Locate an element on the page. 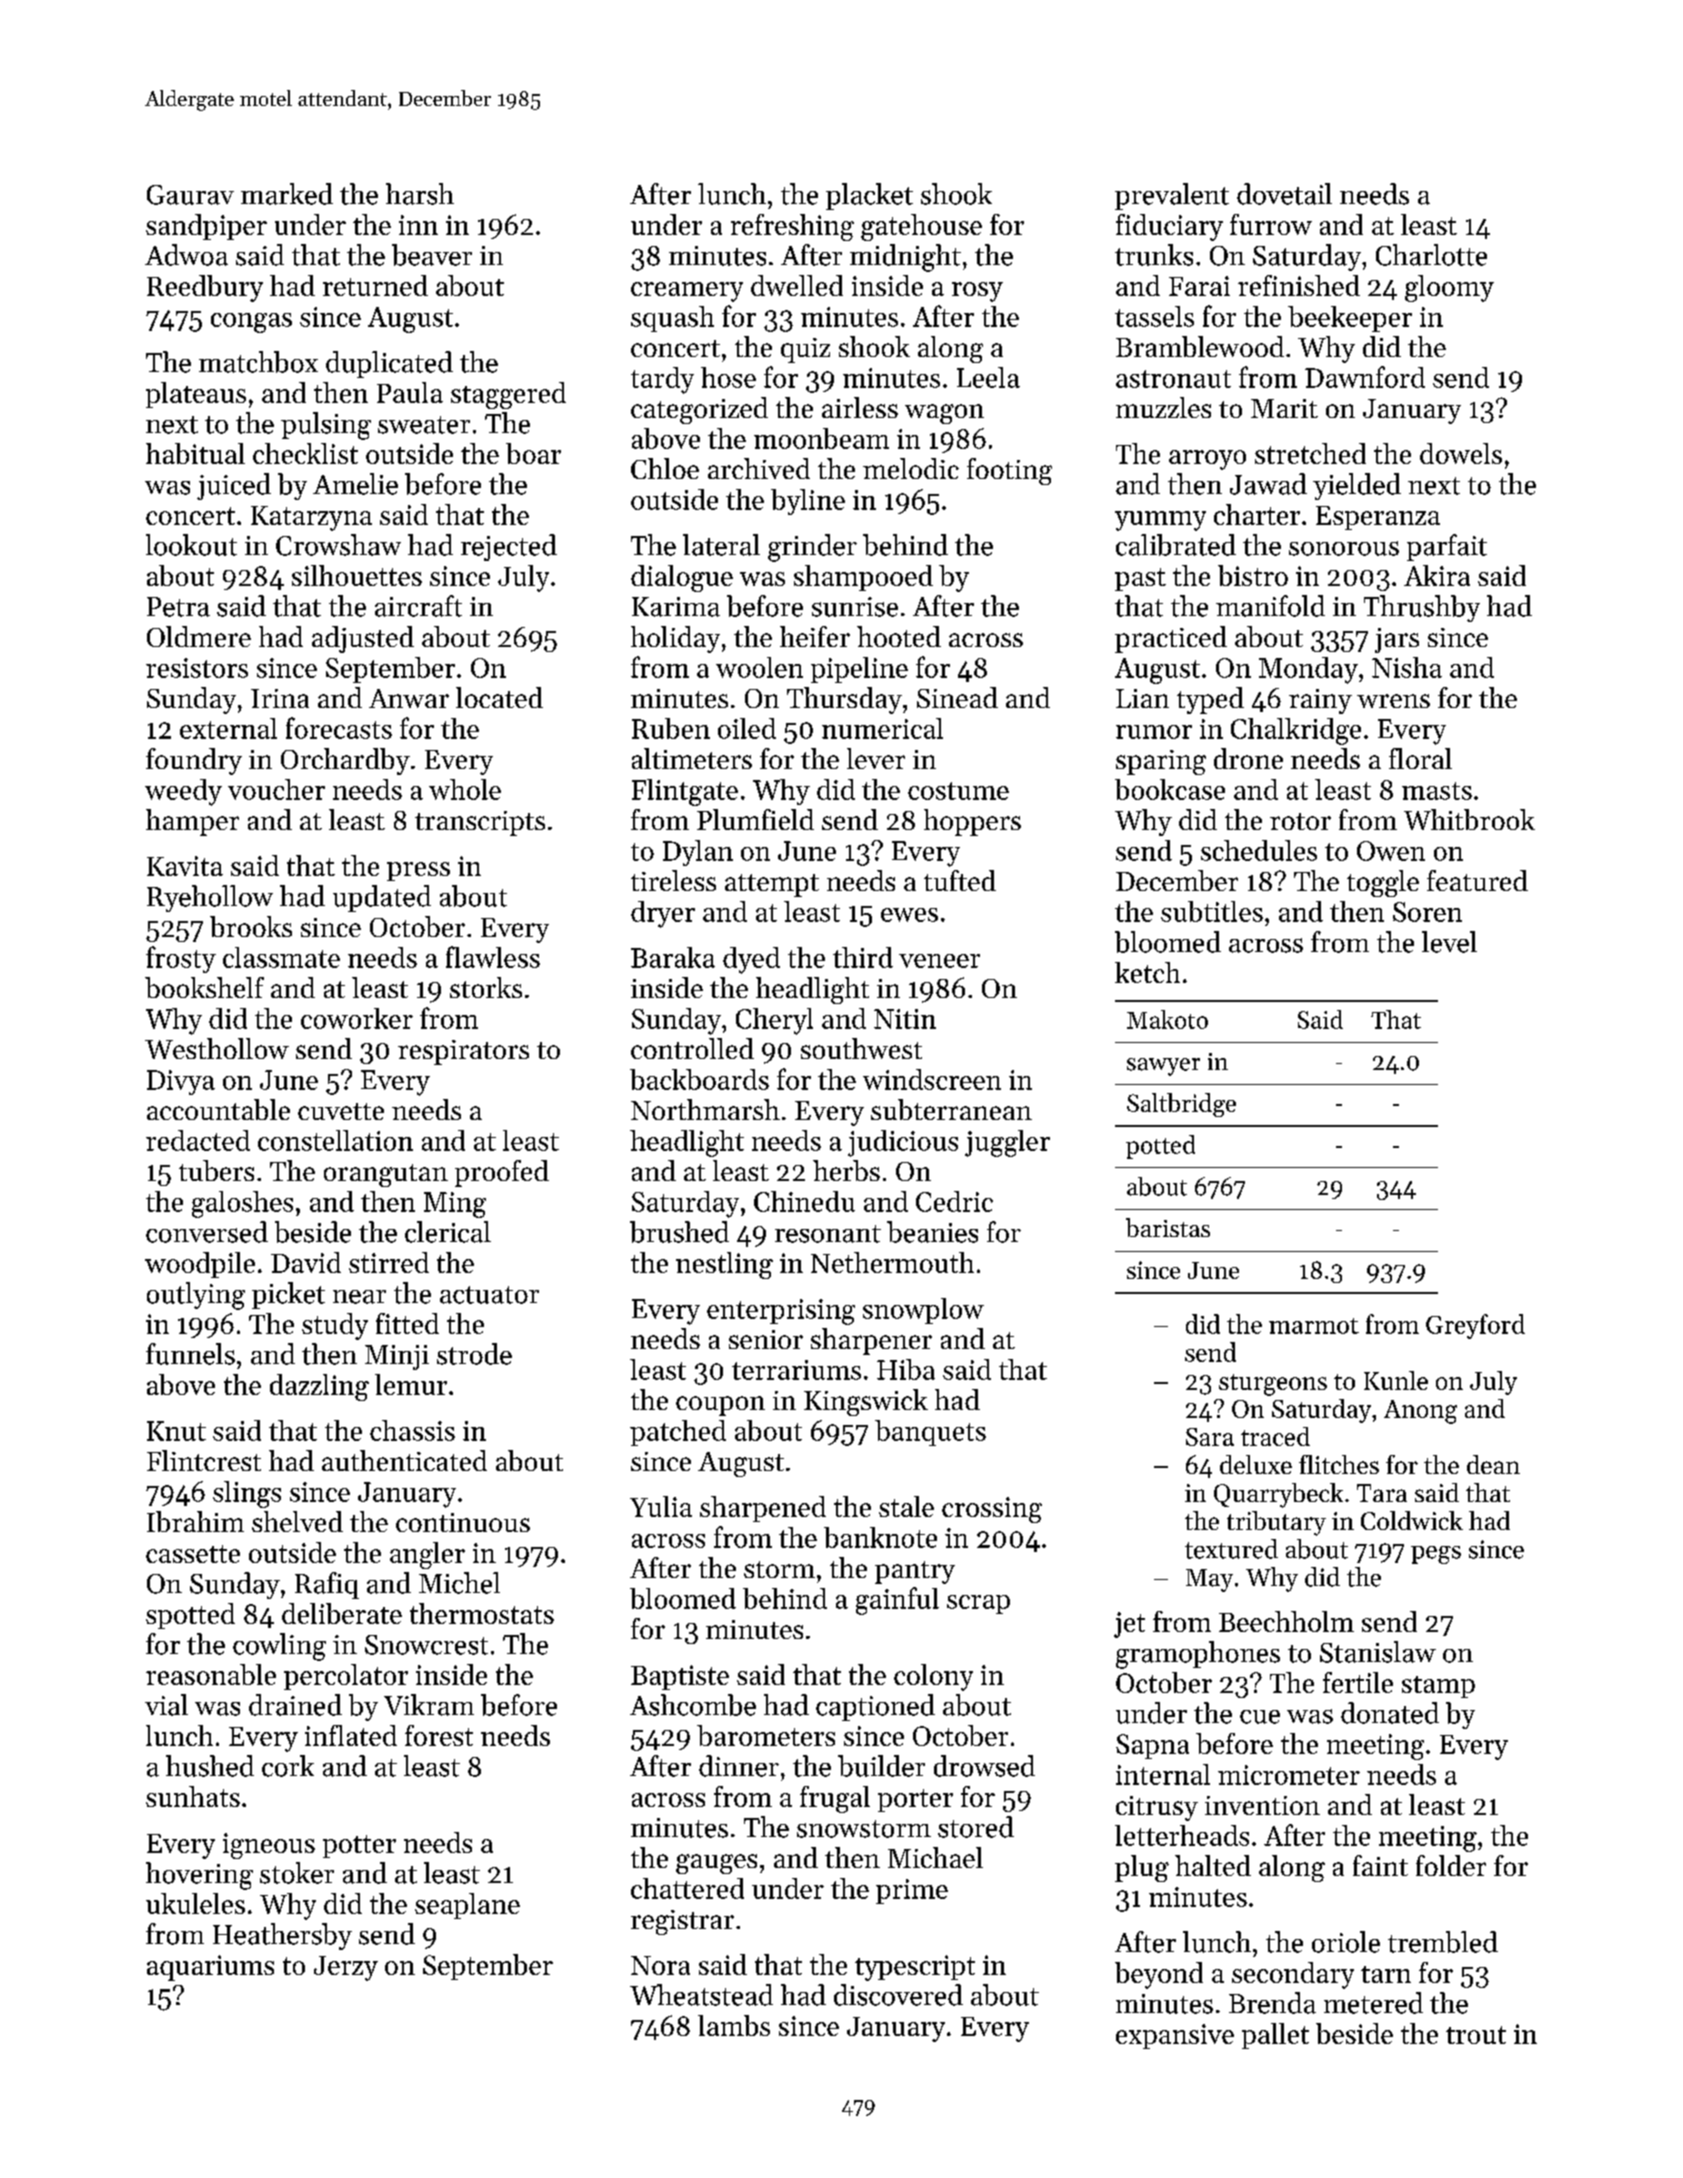 The height and width of the page is (2178, 1683). Nisha is located at coordinates (1407, 667).
